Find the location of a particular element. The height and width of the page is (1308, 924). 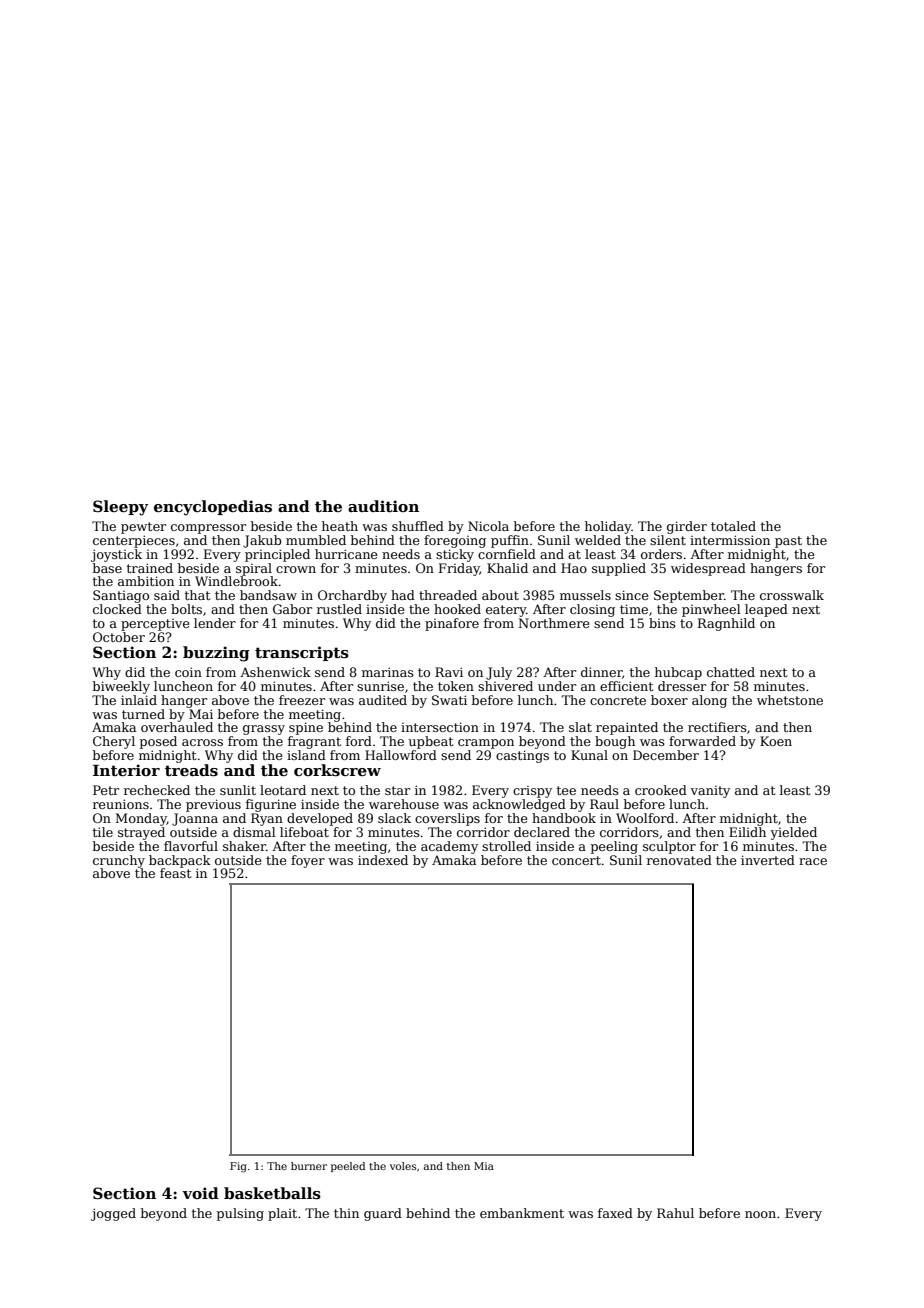

indexed is located at coordinates (383, 860).
